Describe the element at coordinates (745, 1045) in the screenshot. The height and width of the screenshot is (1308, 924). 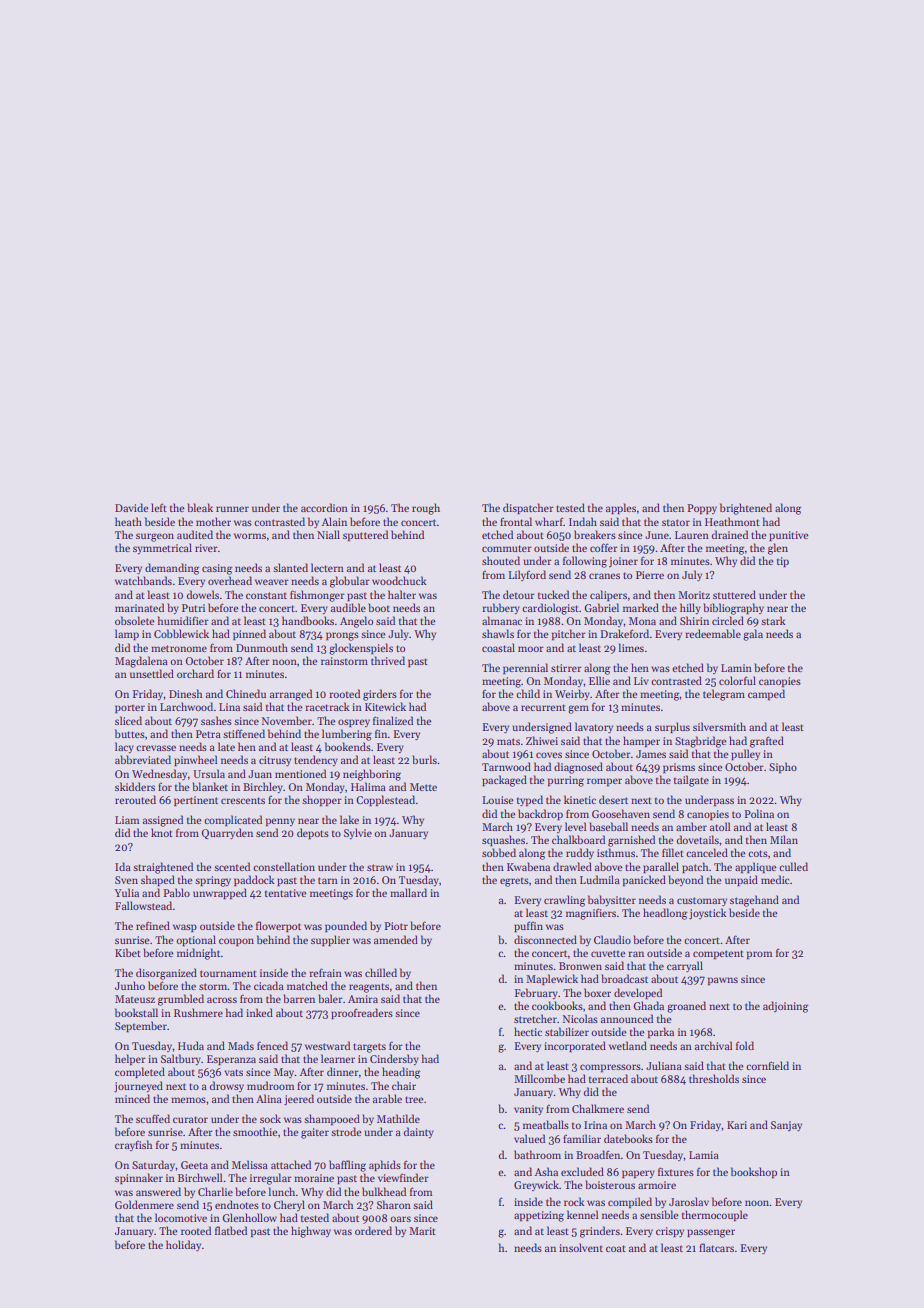
I see `fold` at that location.
